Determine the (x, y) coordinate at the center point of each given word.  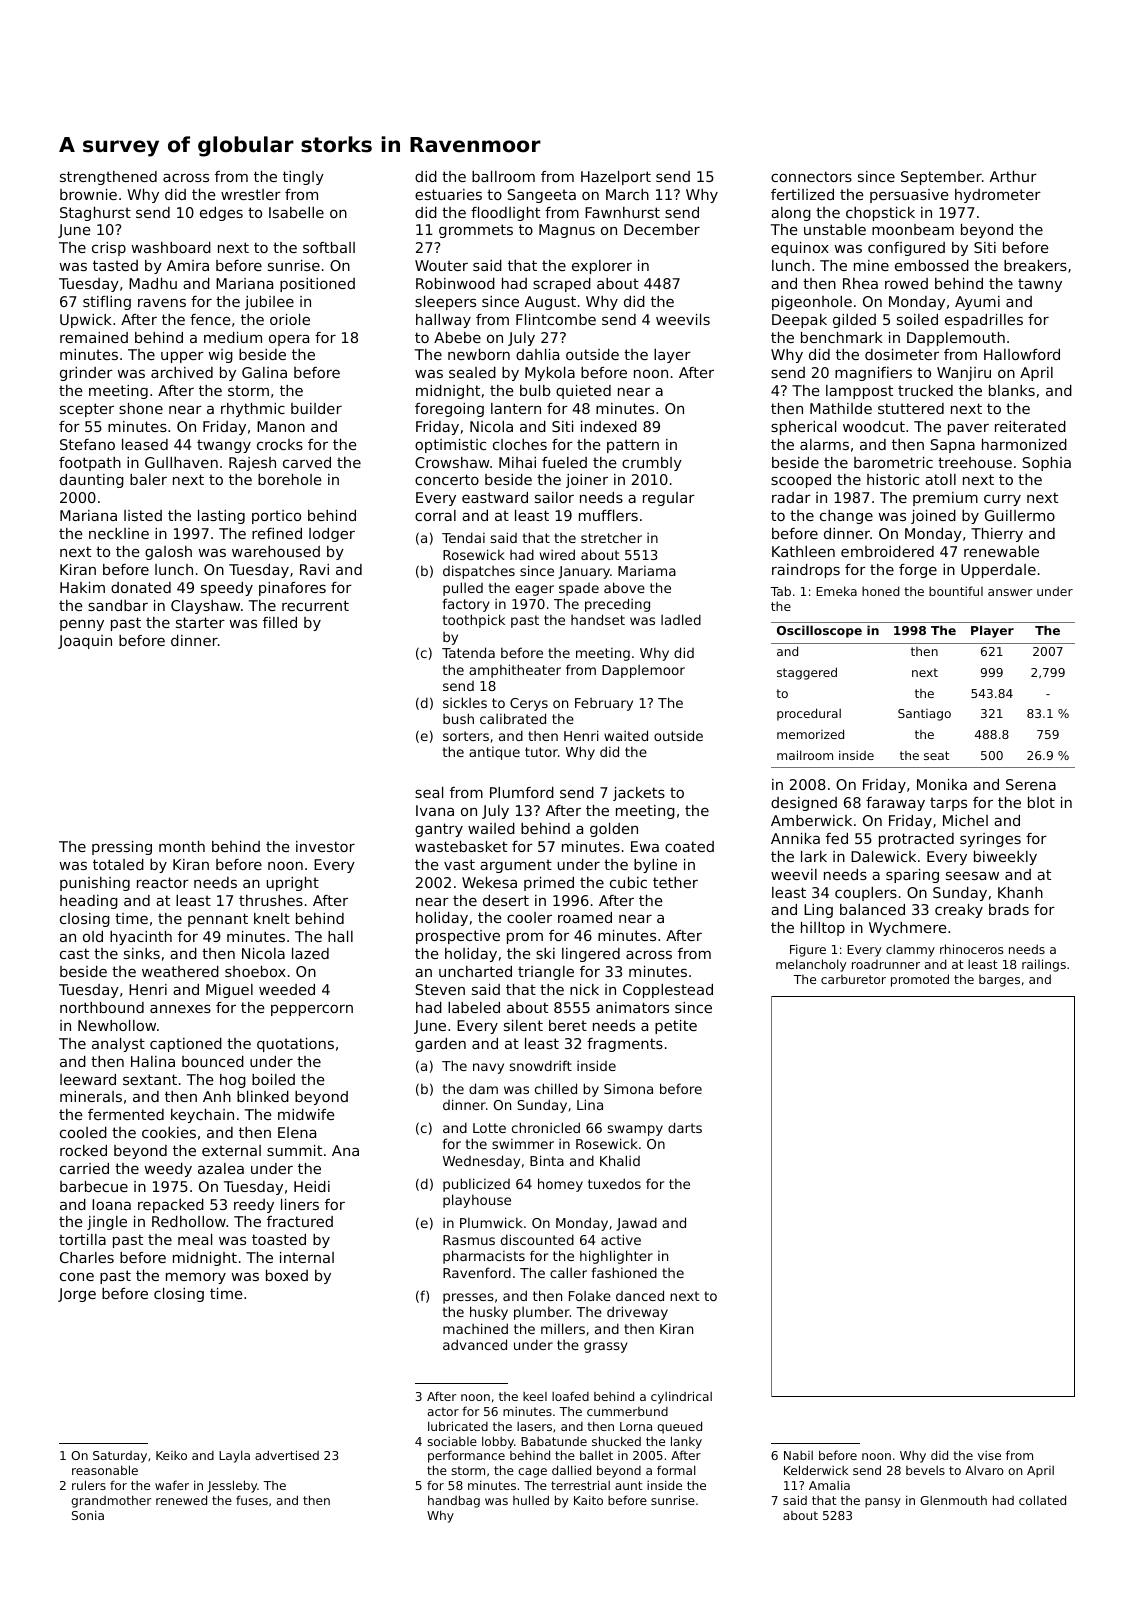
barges (999, 980)
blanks (1012, 390)
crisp (109, 249)
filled (280, 622)
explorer (602, 267)
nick (584, 989)
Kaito (588, 1500)
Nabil (798, 1455)
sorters (466, 736)
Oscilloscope (819, 631)
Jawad (636, 1224)
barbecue (94, 1186)
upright (293, 884)
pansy (883, 1503)
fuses (252, 1500)
